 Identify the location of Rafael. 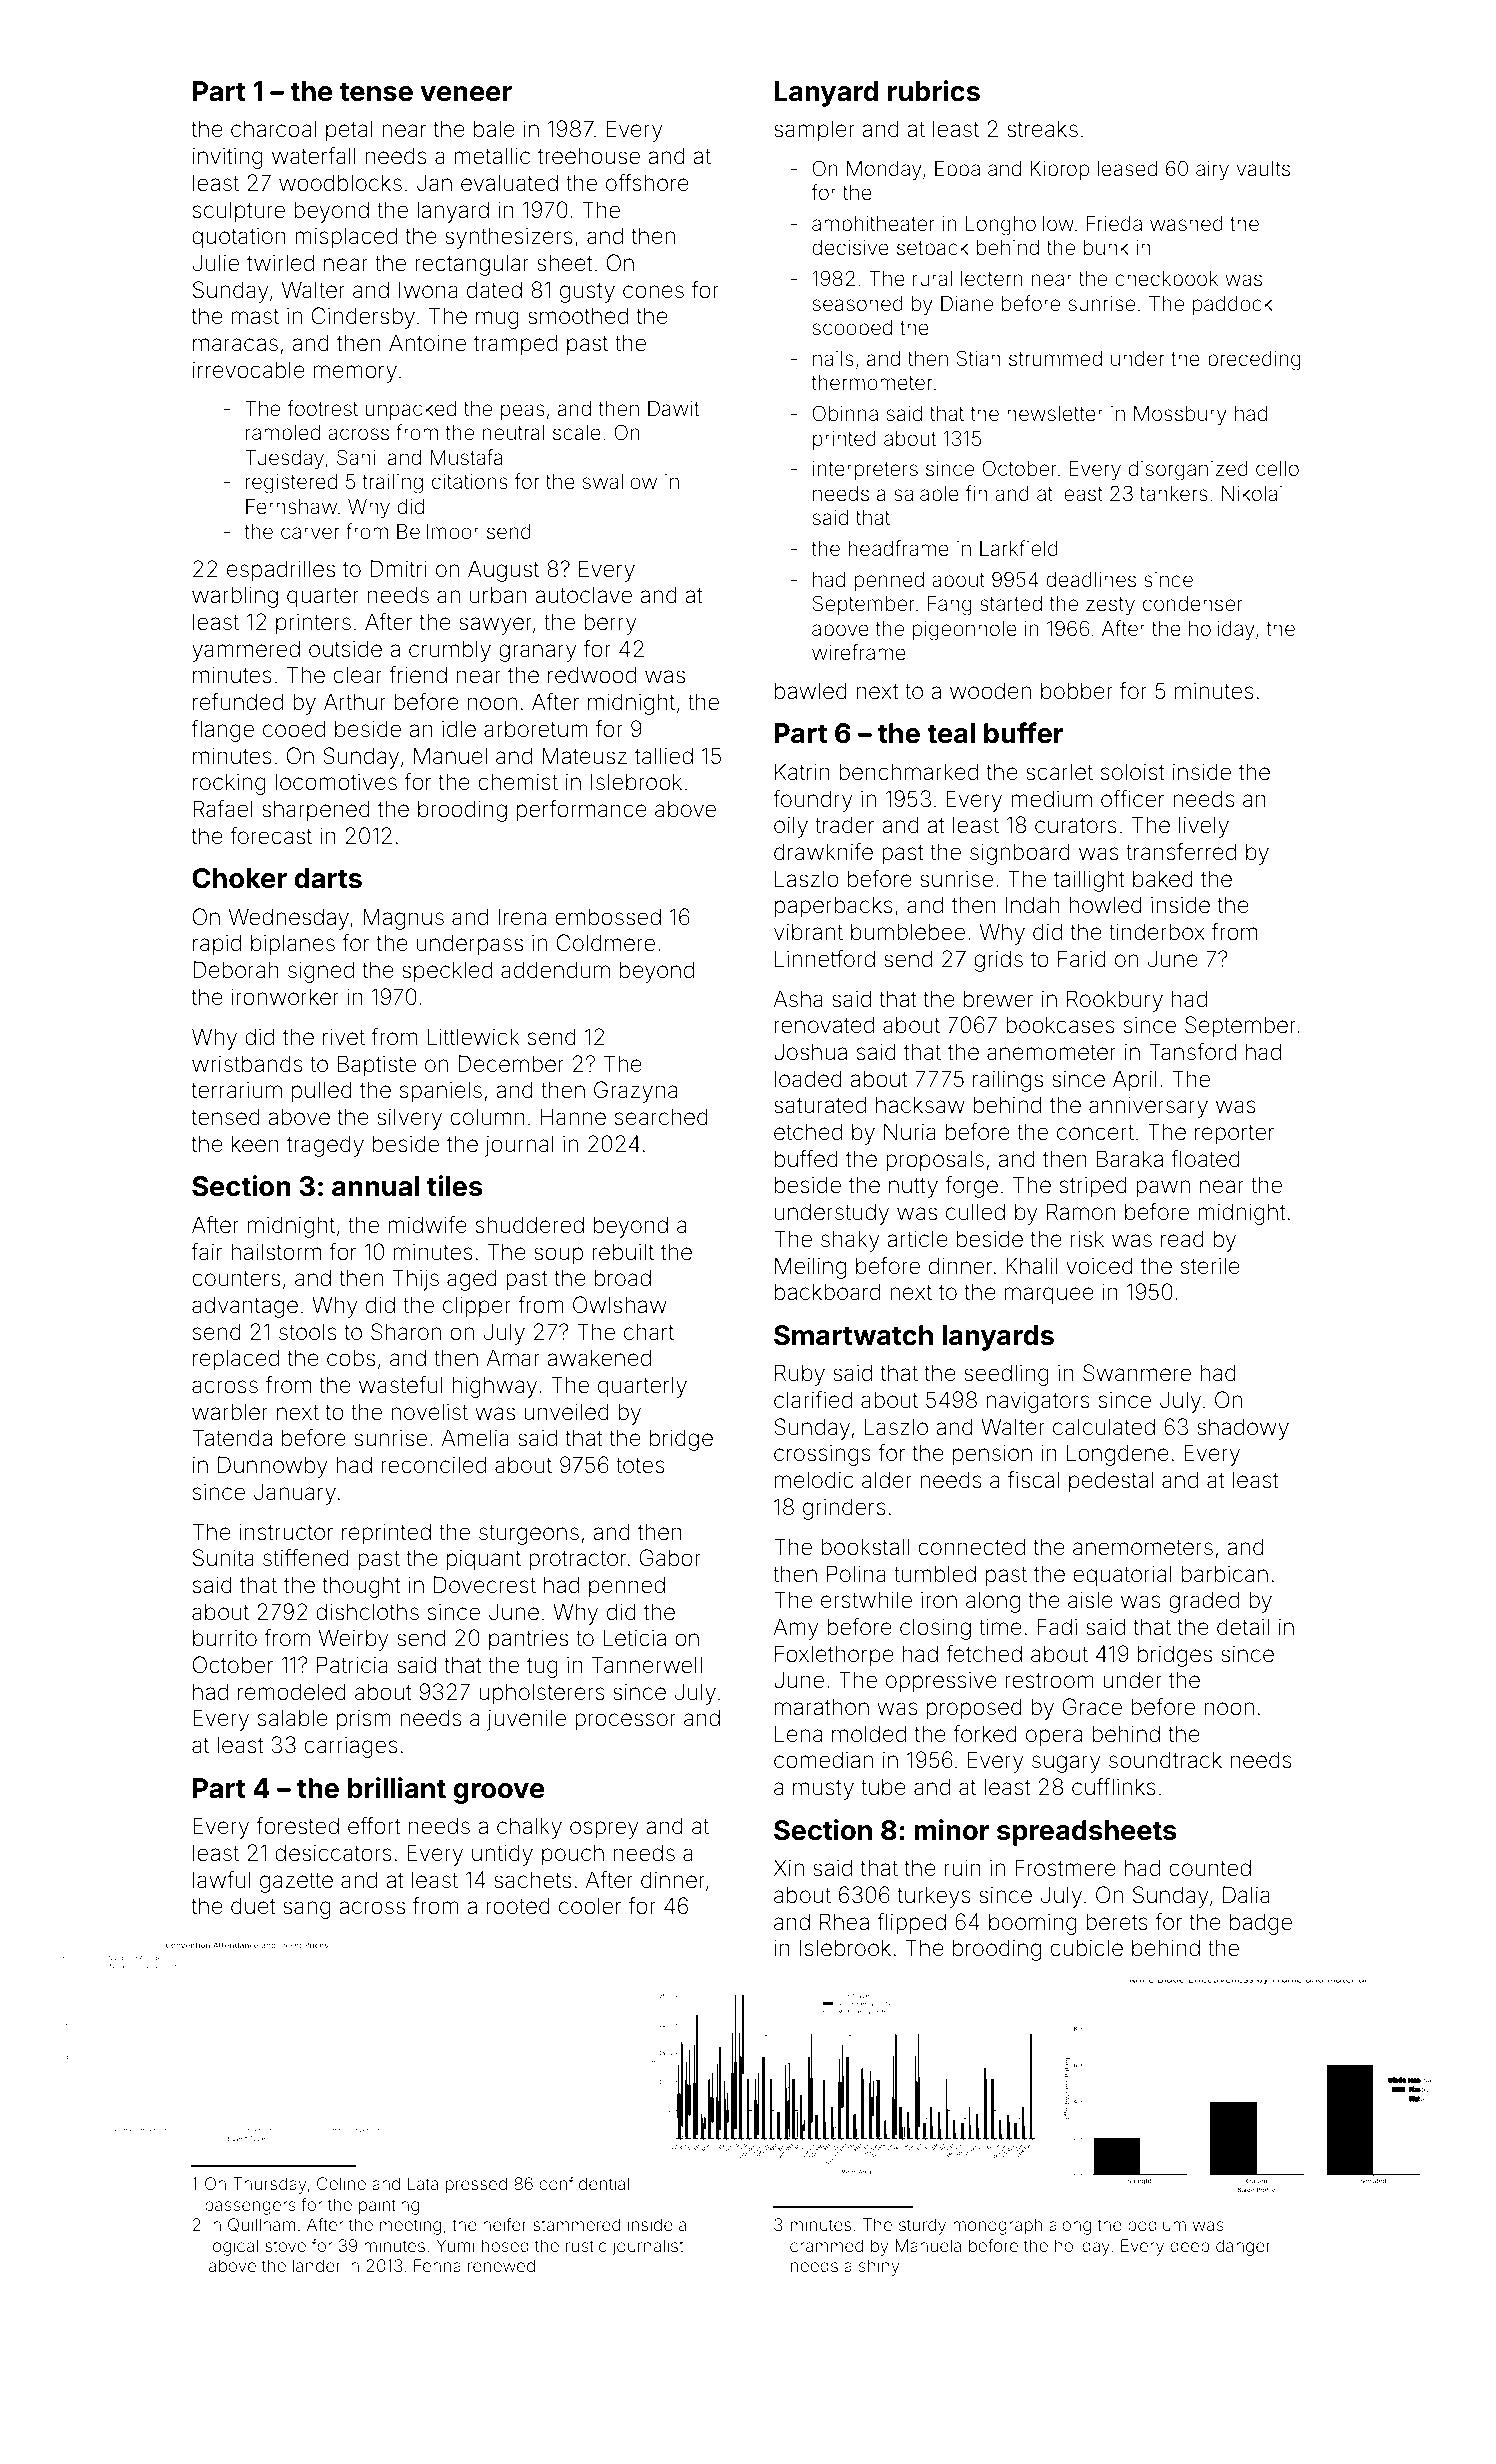
(223, 809).
